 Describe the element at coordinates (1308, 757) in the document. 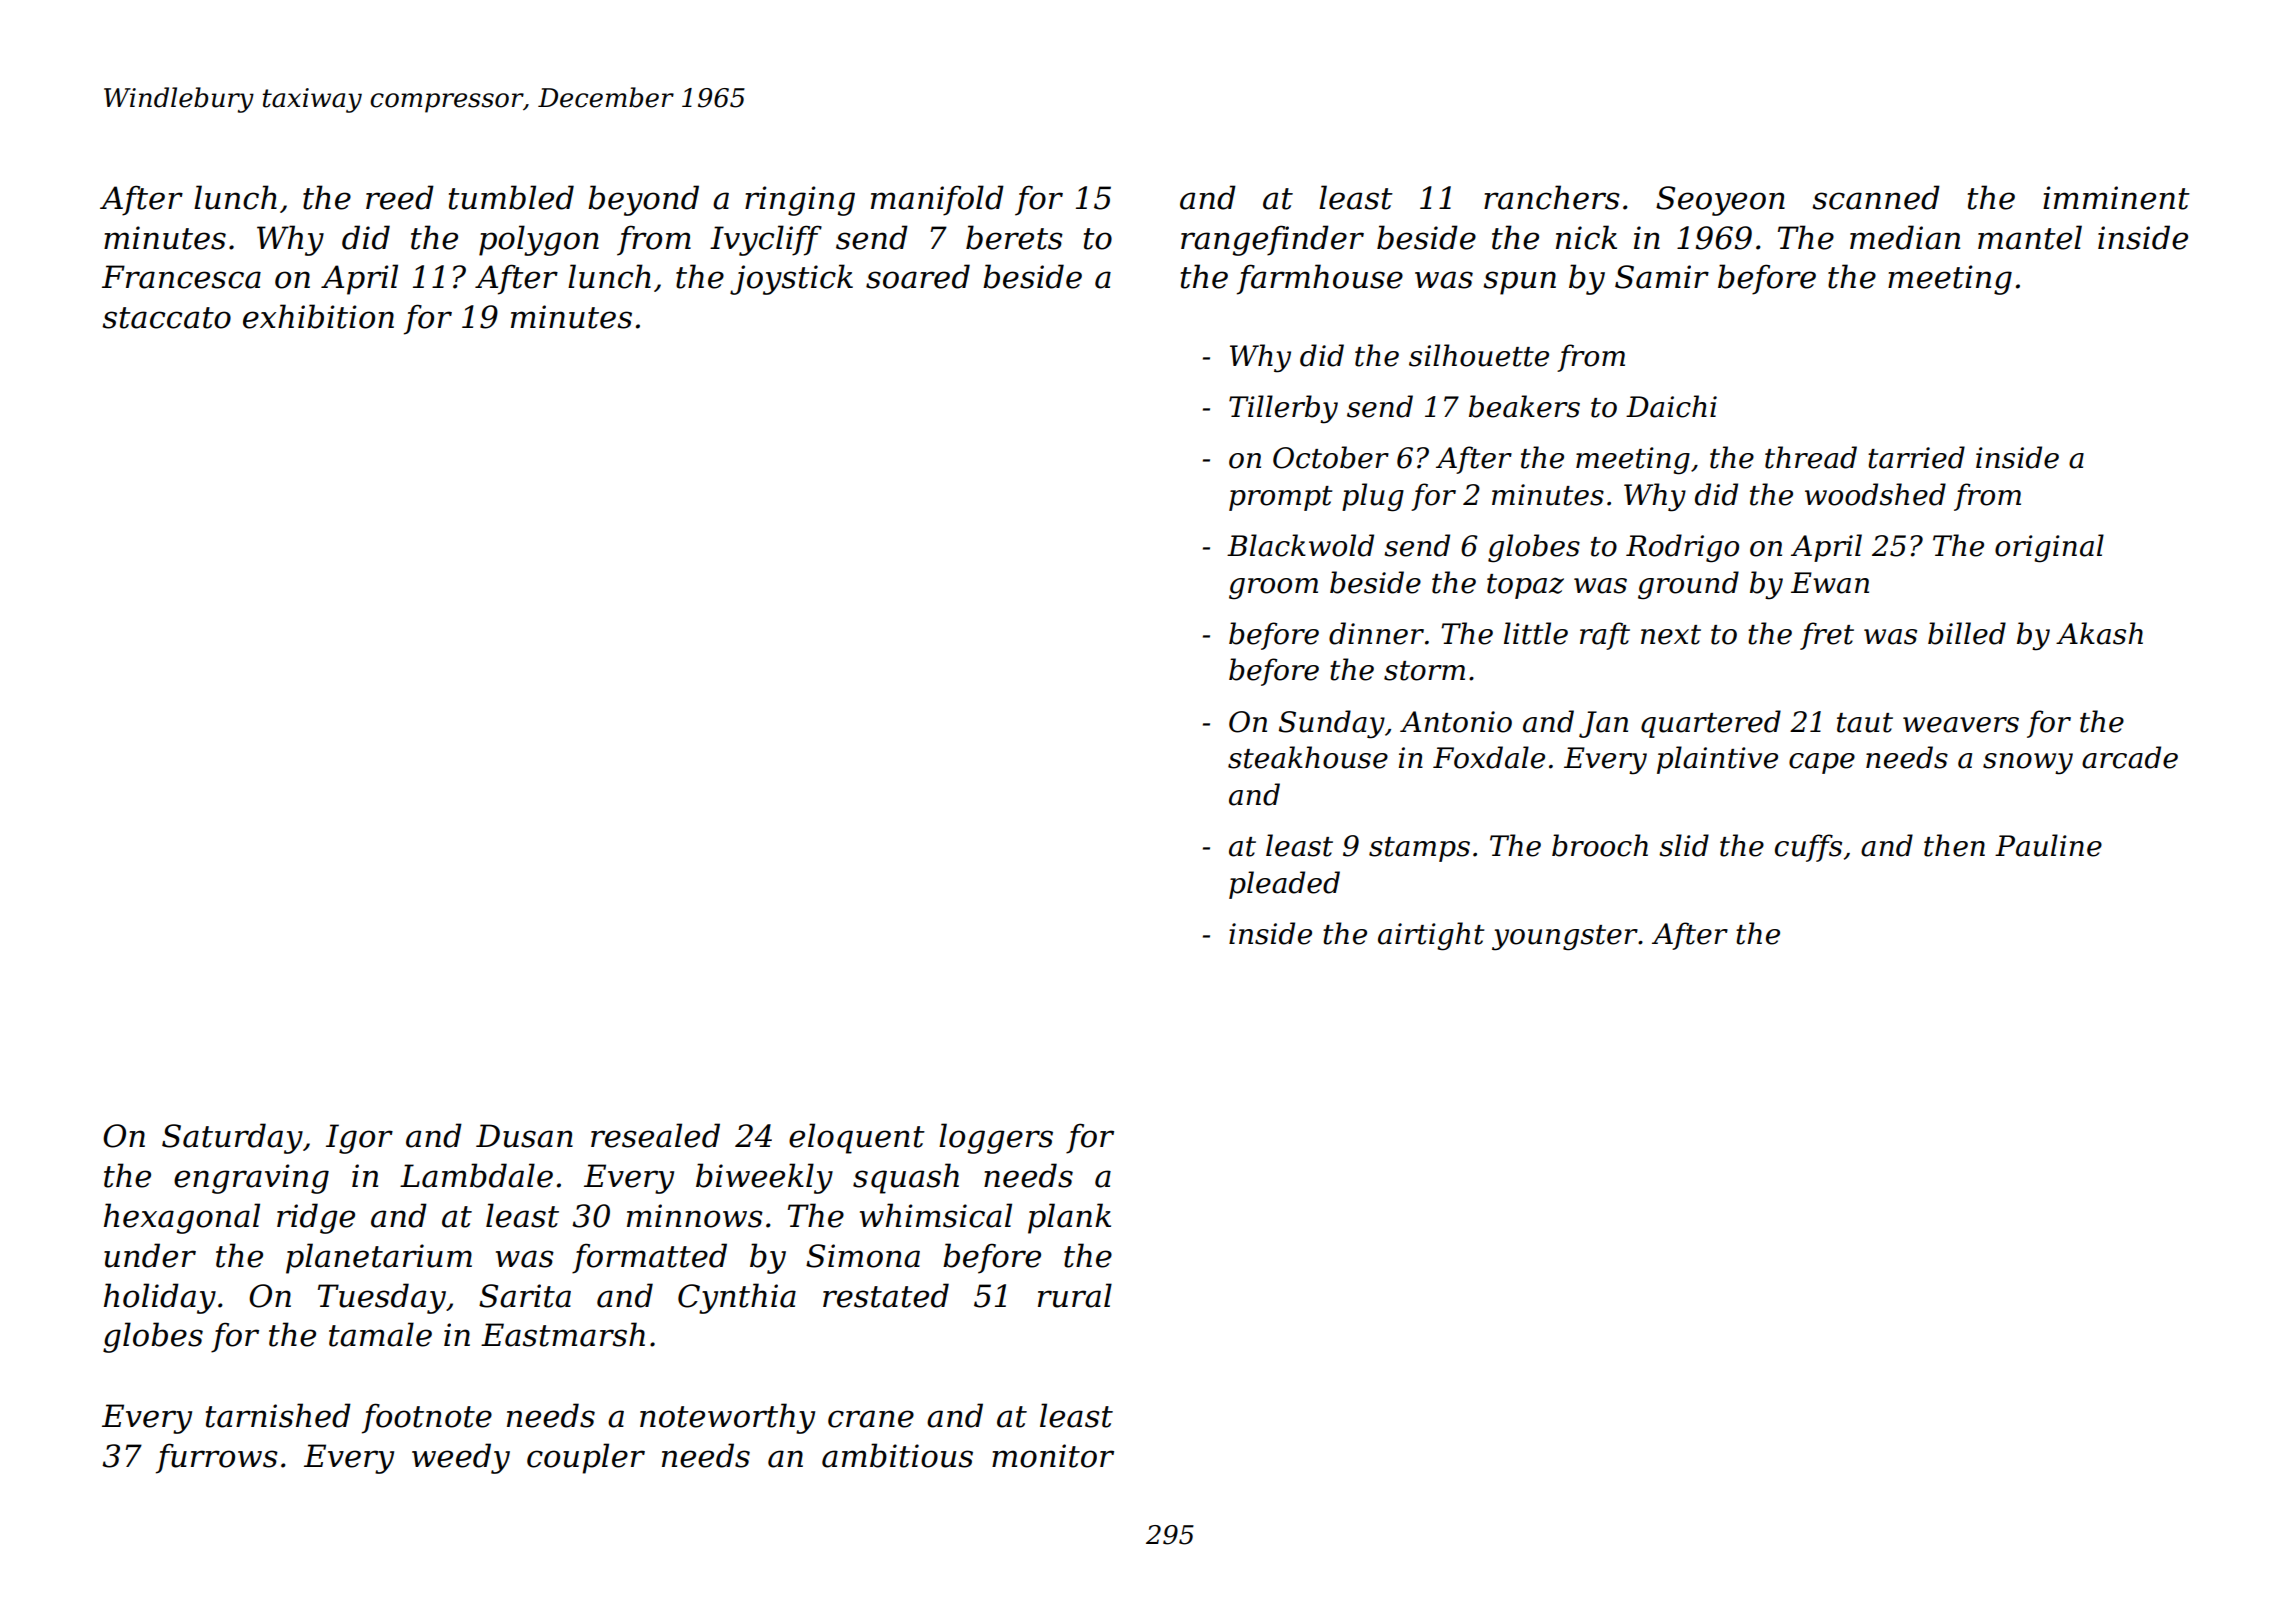

I see `steakhouse` at that location.
